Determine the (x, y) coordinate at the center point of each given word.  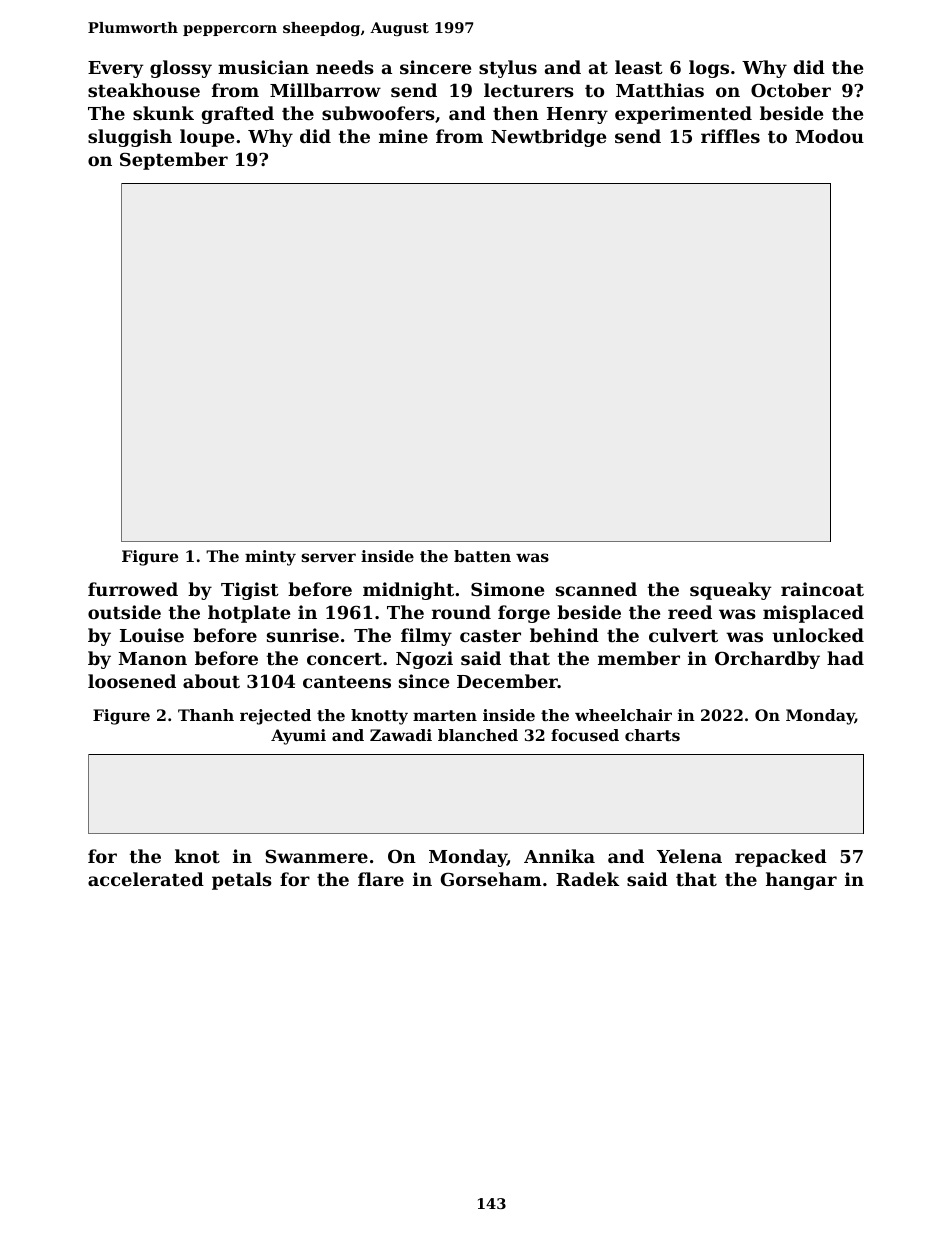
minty (270, 558)
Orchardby (767, 660)
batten (482, 556)
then (516, 113)
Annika (559, 856)
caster (490, 636)
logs (709, 69)
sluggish (130, 138)
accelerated (146, 879)
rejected (275, 717)
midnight (408, 591)
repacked (781, 858)
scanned (596, 589)
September (174, 161)
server (328, 557)
